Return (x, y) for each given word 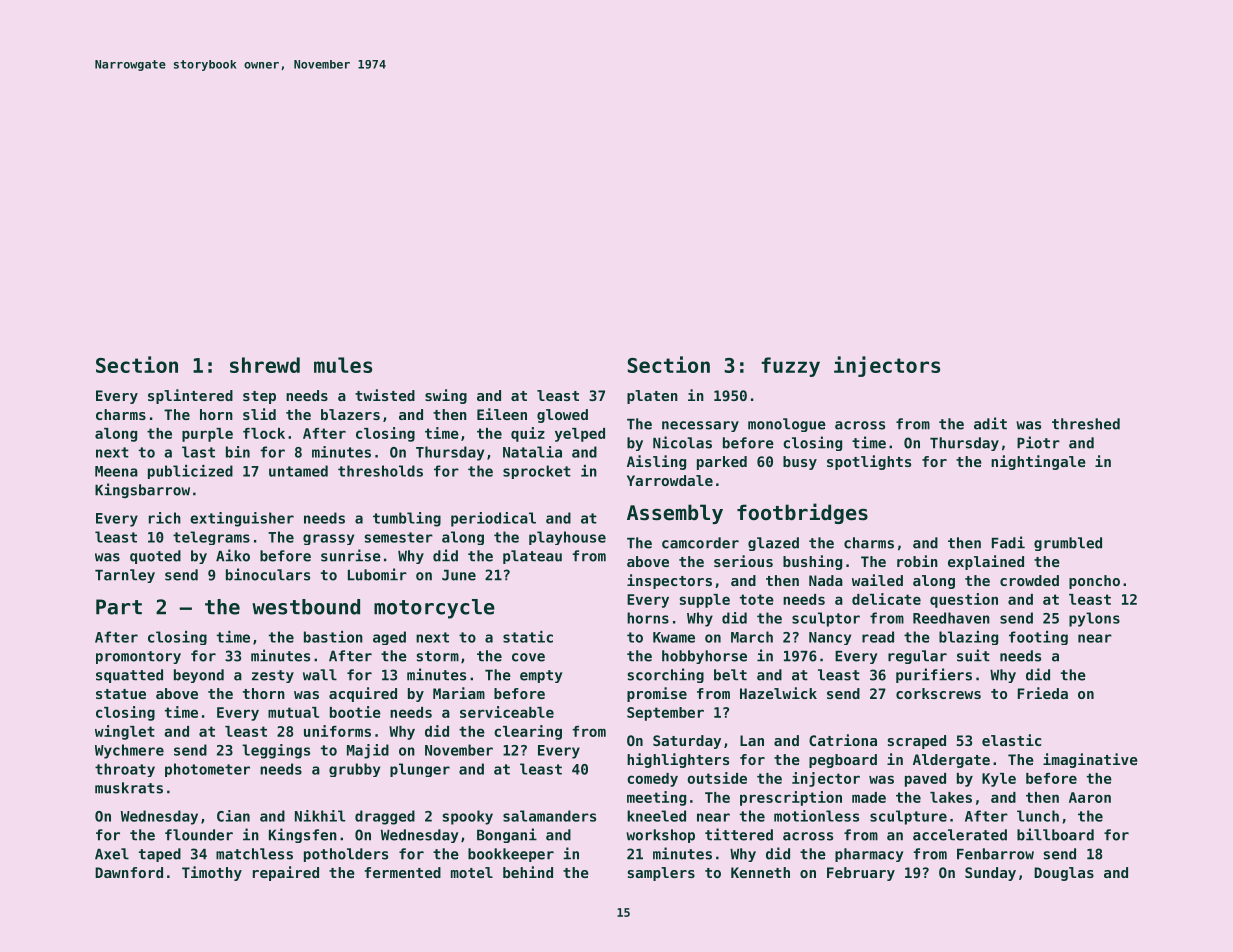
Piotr (1038, 442)
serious (743, 561)
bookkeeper (511, 855)
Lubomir (377, 574)
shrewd (265, 365)
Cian (233, 816)
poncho (1094, 582)
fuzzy (790, 367)
